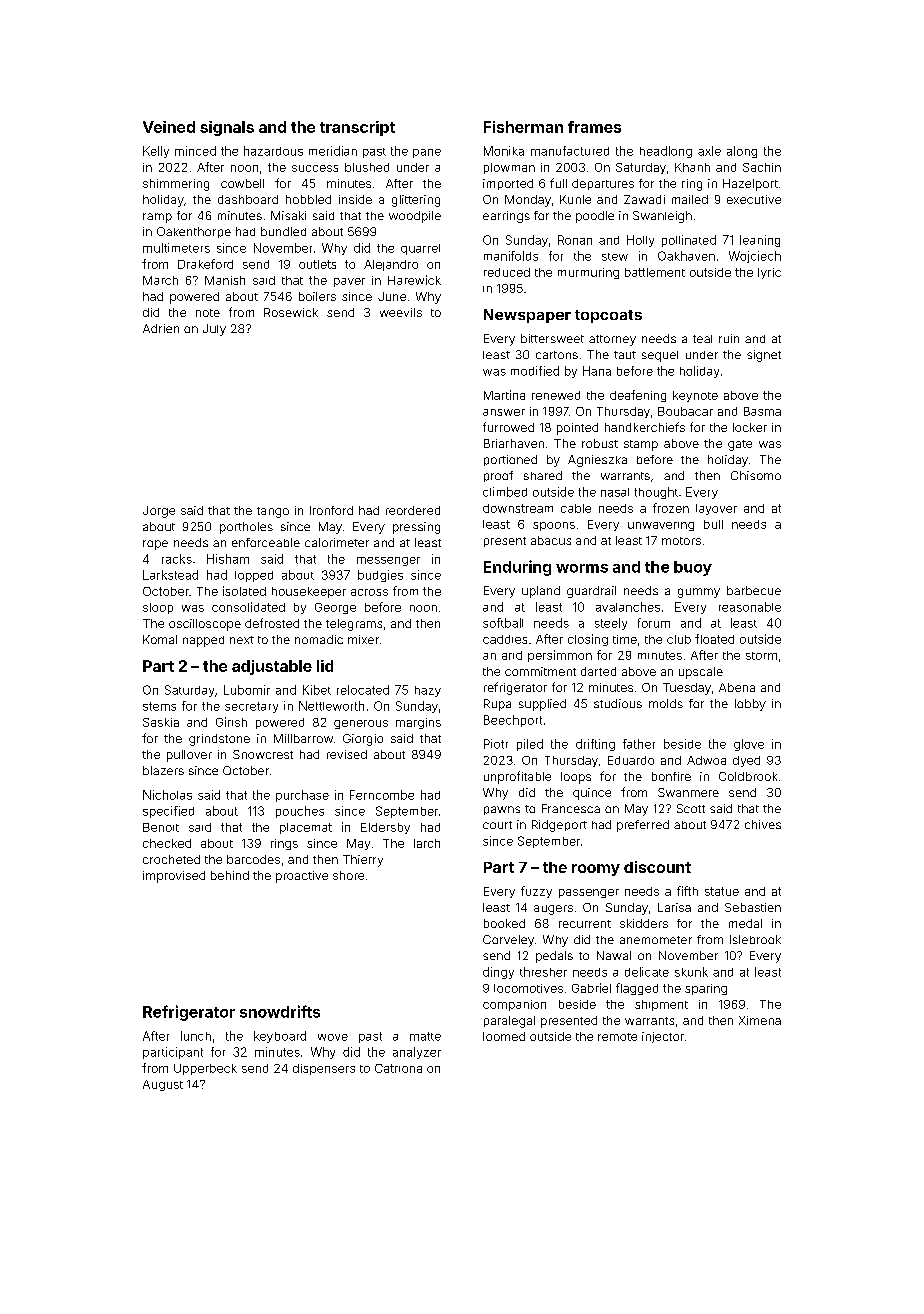 The width and height of the page is (924, 1314). Describe the element at coordinates (756, 475) in the page. I see `Chisomo` at that location.
